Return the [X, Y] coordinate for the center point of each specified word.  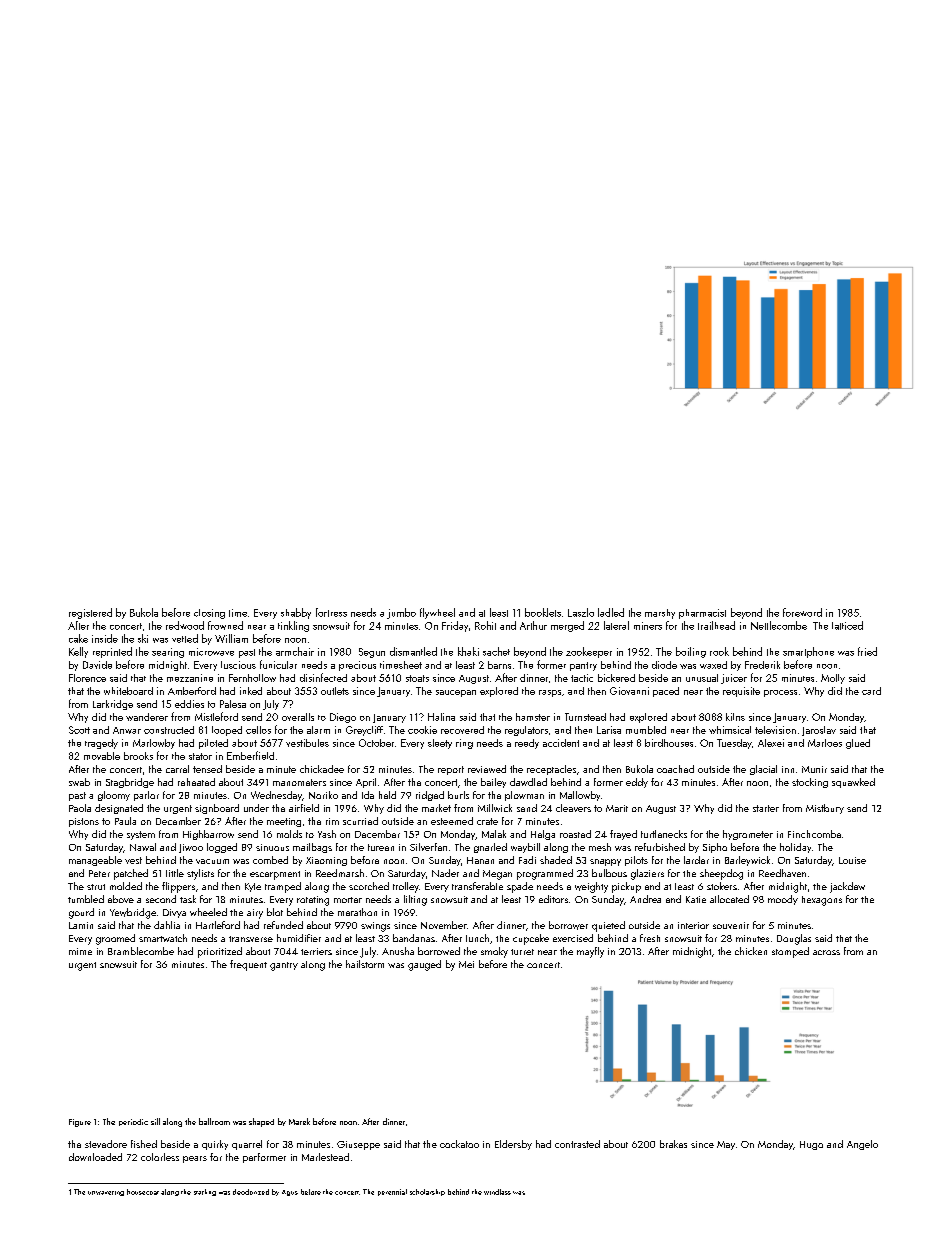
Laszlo [581, 612]
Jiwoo [191, 848]
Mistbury [825, 809]
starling [205, 1192]
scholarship [427, 1192]
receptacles [551, 770]
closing [209, 614]
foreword [802, 612]
